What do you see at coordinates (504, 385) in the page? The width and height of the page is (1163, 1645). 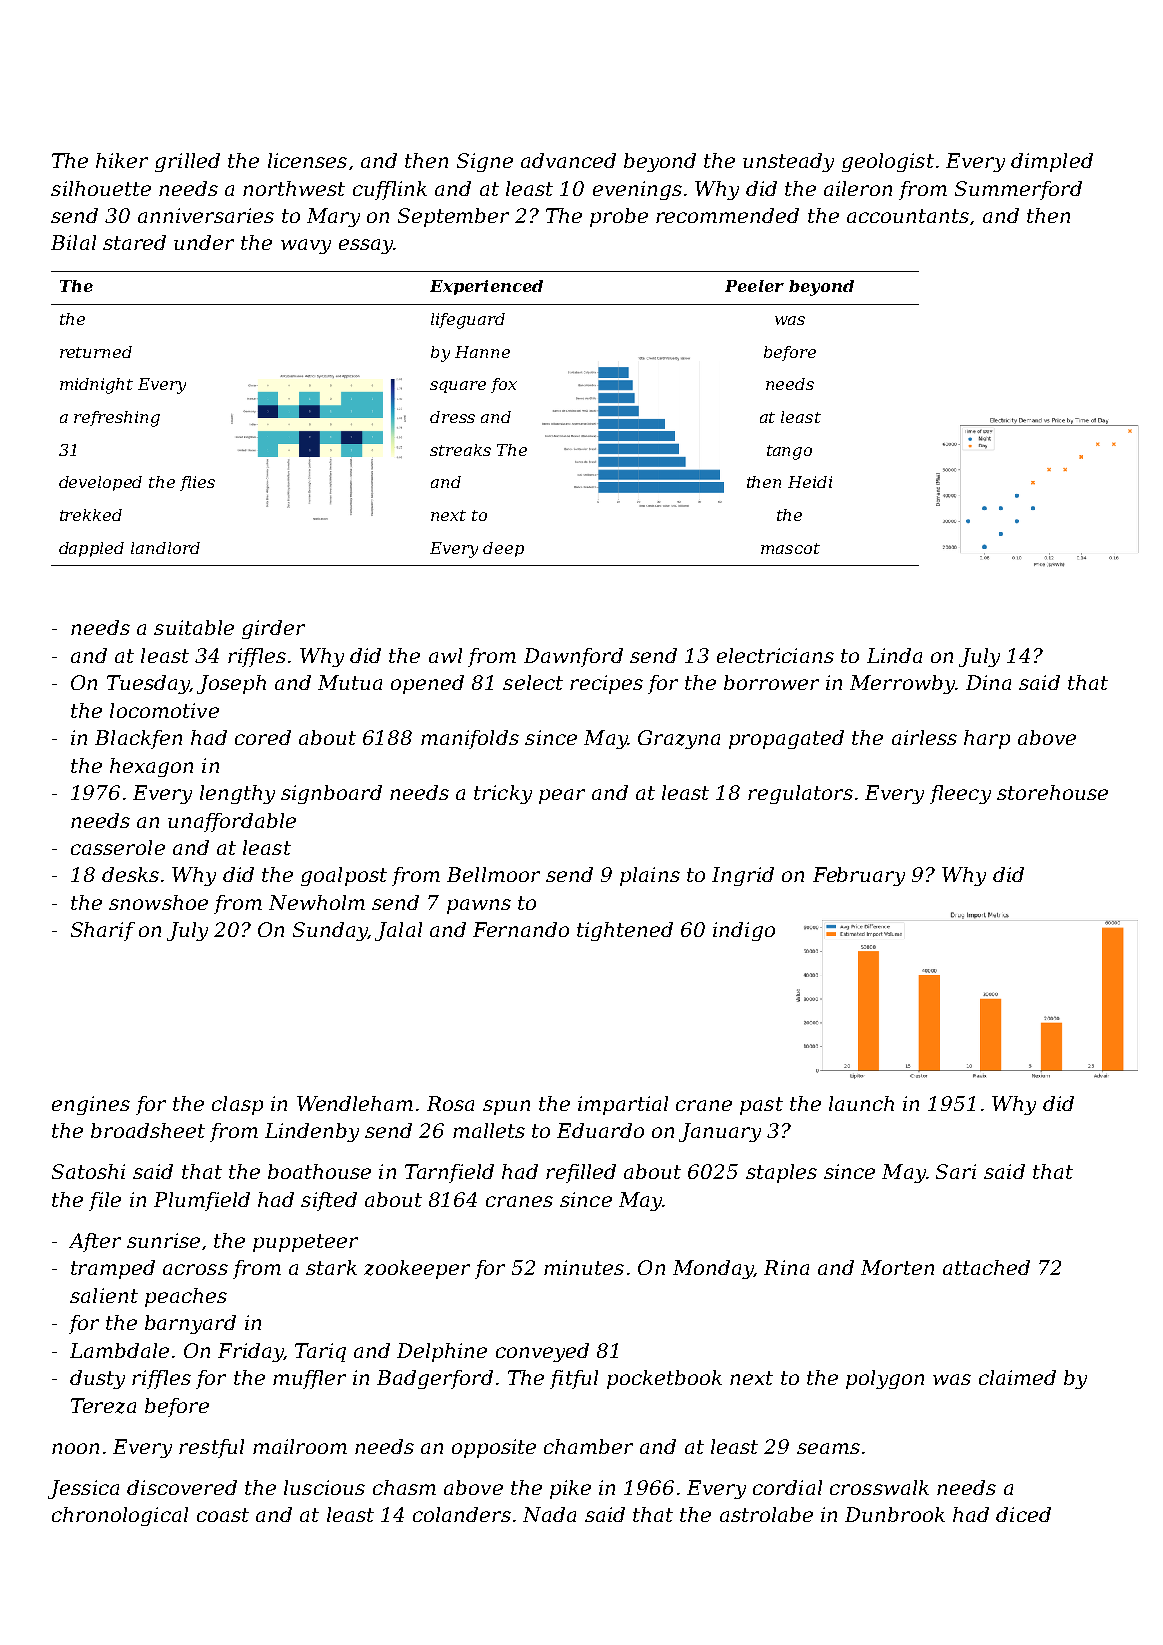 I see `fox` at bounding box center [504, 385].
